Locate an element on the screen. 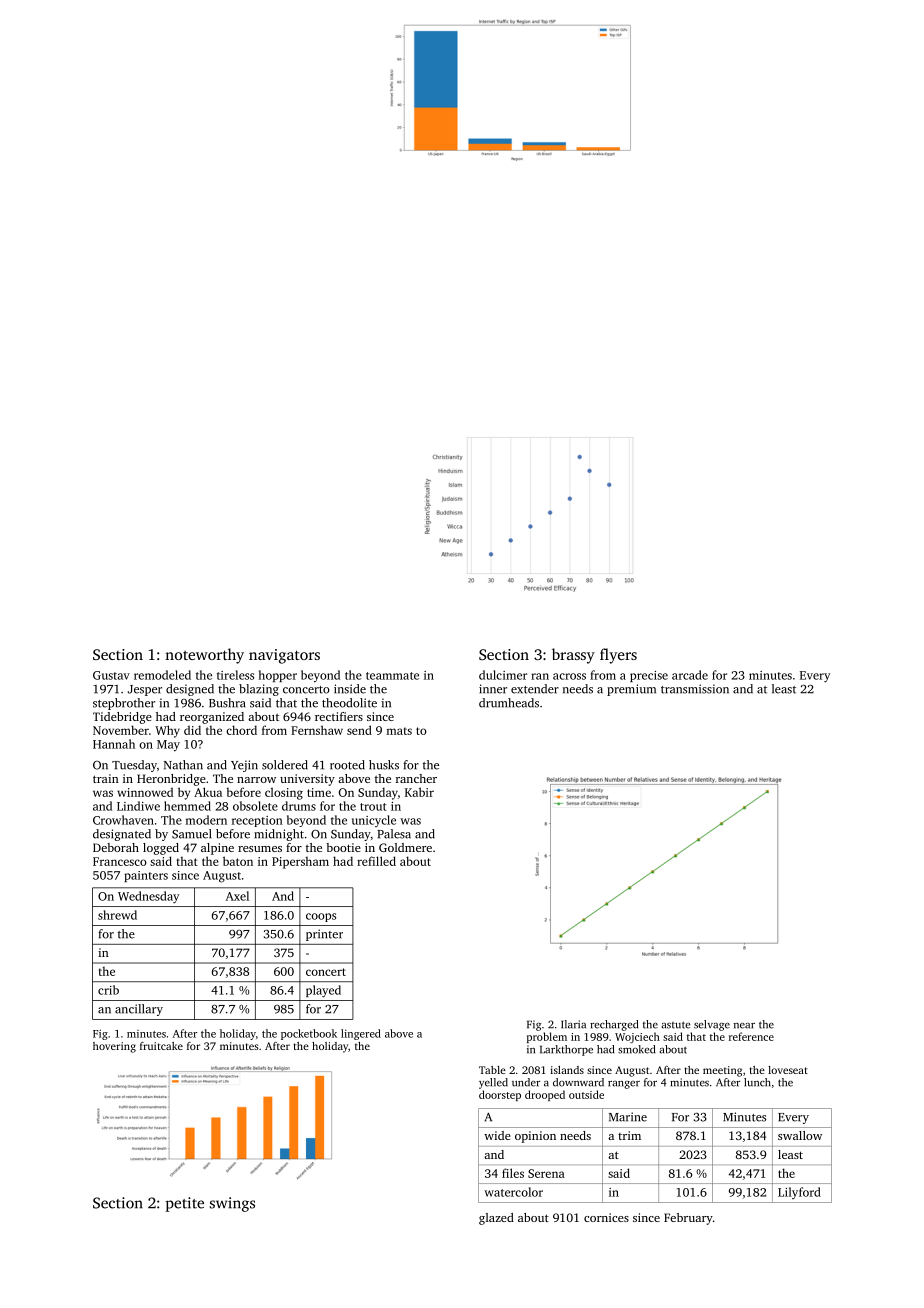 This screenshot has width=924, height=1308. swings is located at coordinates (232, 1204).
